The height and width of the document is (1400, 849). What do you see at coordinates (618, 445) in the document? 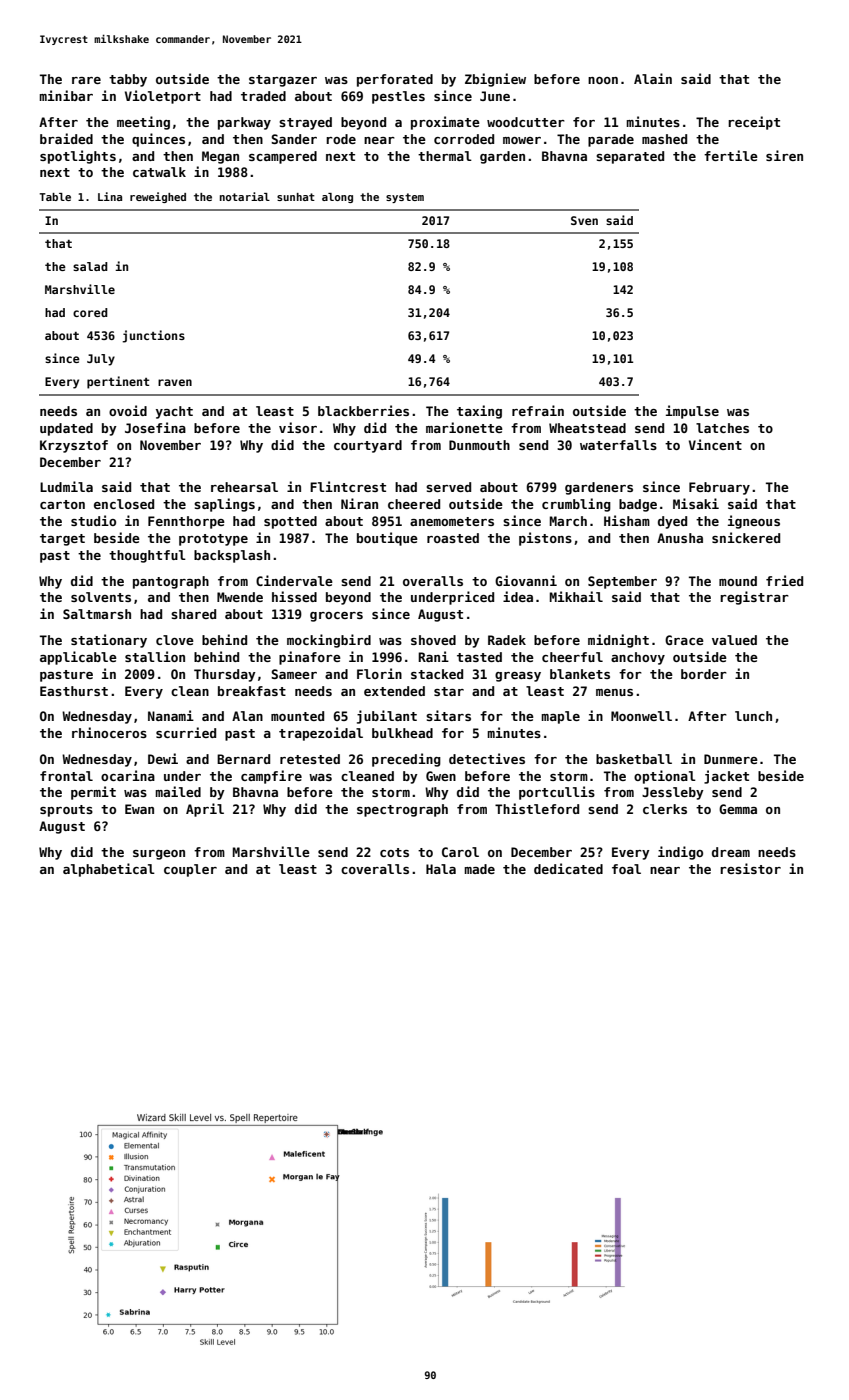
I see `waterfalls` at bounding box center [618, 445].
